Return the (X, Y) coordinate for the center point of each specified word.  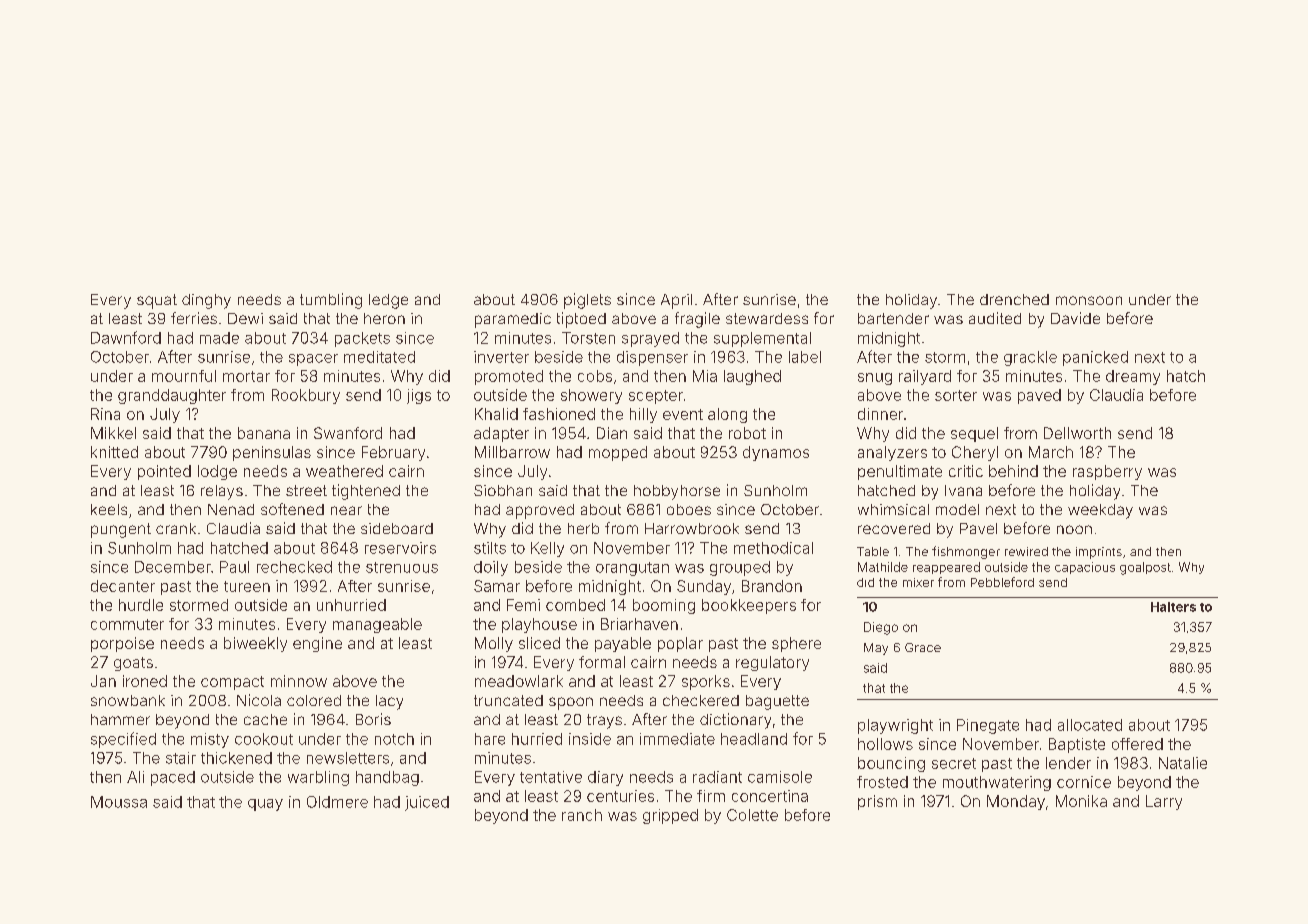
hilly (643, 415)
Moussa (119, 802)
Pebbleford (1002, 582)
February (393, 453)
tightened (366, 492)
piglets (587, 301)
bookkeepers (749, 606)
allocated (1090, 725)
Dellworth (1077, 433)
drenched (1014, 299)
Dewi (245, 318)
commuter (127, 624)
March (1051, 452)
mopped (618, 453)
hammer (120, 719)
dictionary (735, 721)
